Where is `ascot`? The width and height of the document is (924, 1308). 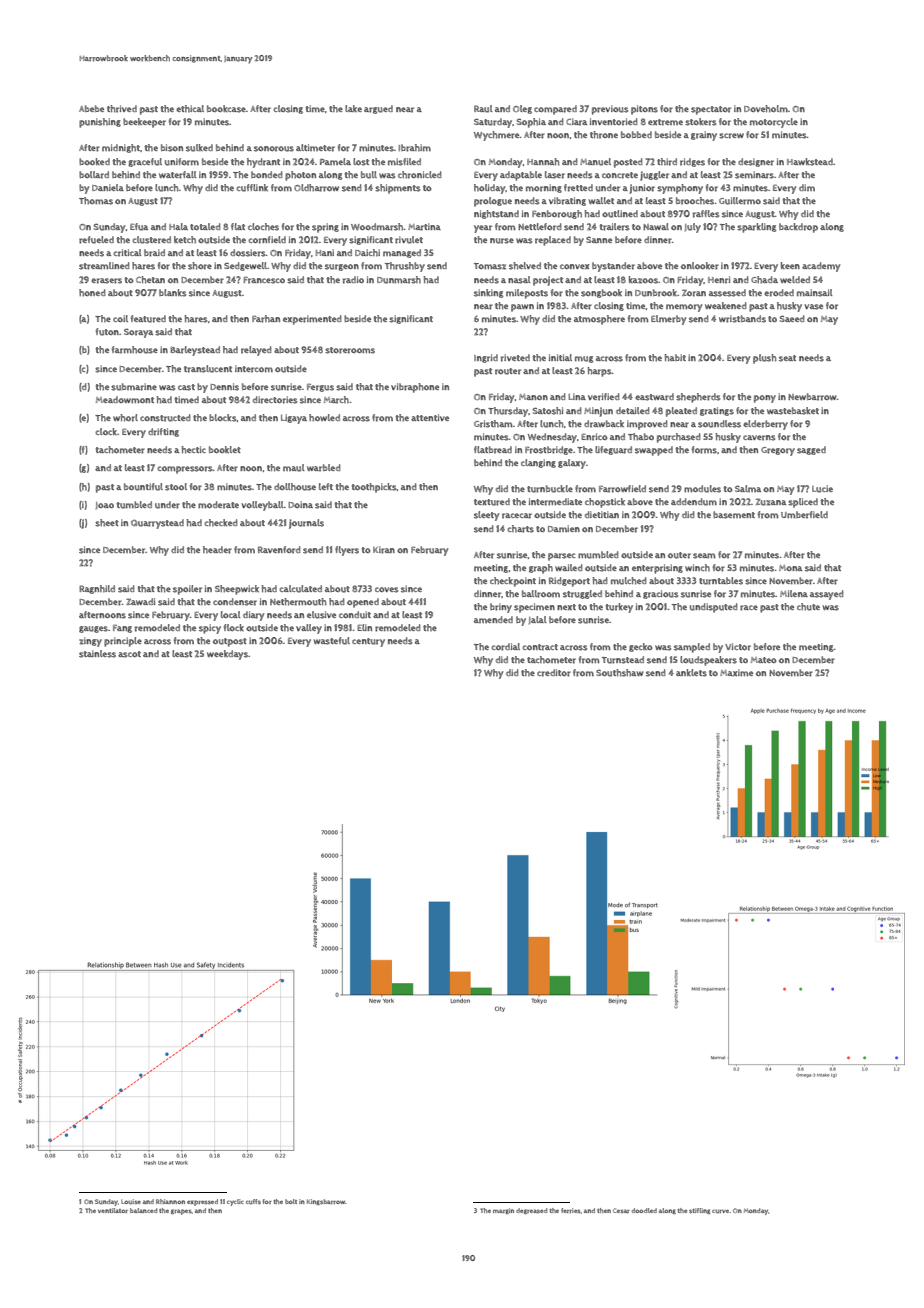
ascot is located at coordinates (129, 654).
